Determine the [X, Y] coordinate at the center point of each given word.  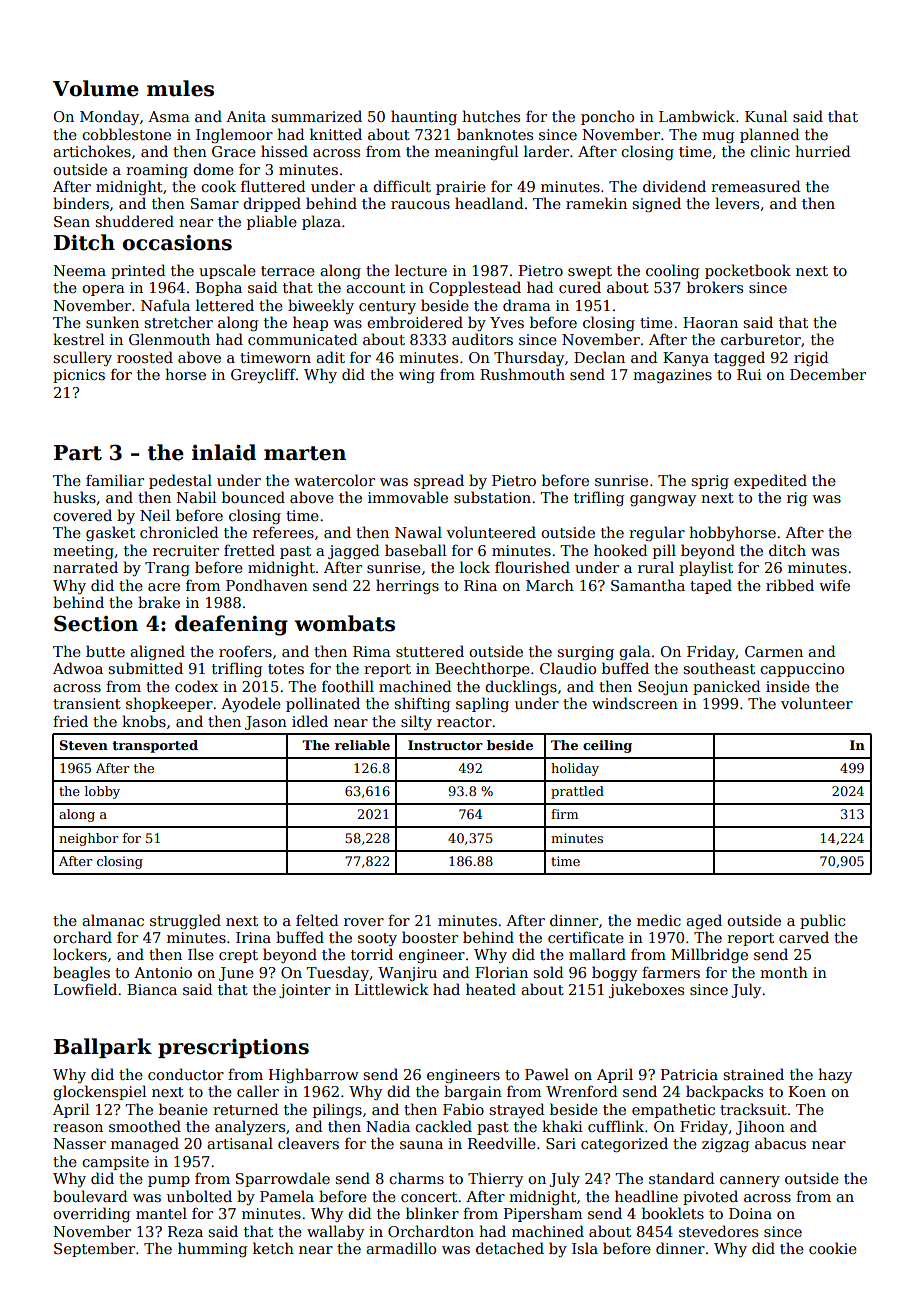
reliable [362, 745]
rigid [811, 358]
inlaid [224, 452]
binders [81, 203]
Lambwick [697, 116]
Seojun [663, 688]
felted [317, 920]
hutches [491, 116]
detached [510, 1248]
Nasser [80, 1143]
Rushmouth [522, 374]
